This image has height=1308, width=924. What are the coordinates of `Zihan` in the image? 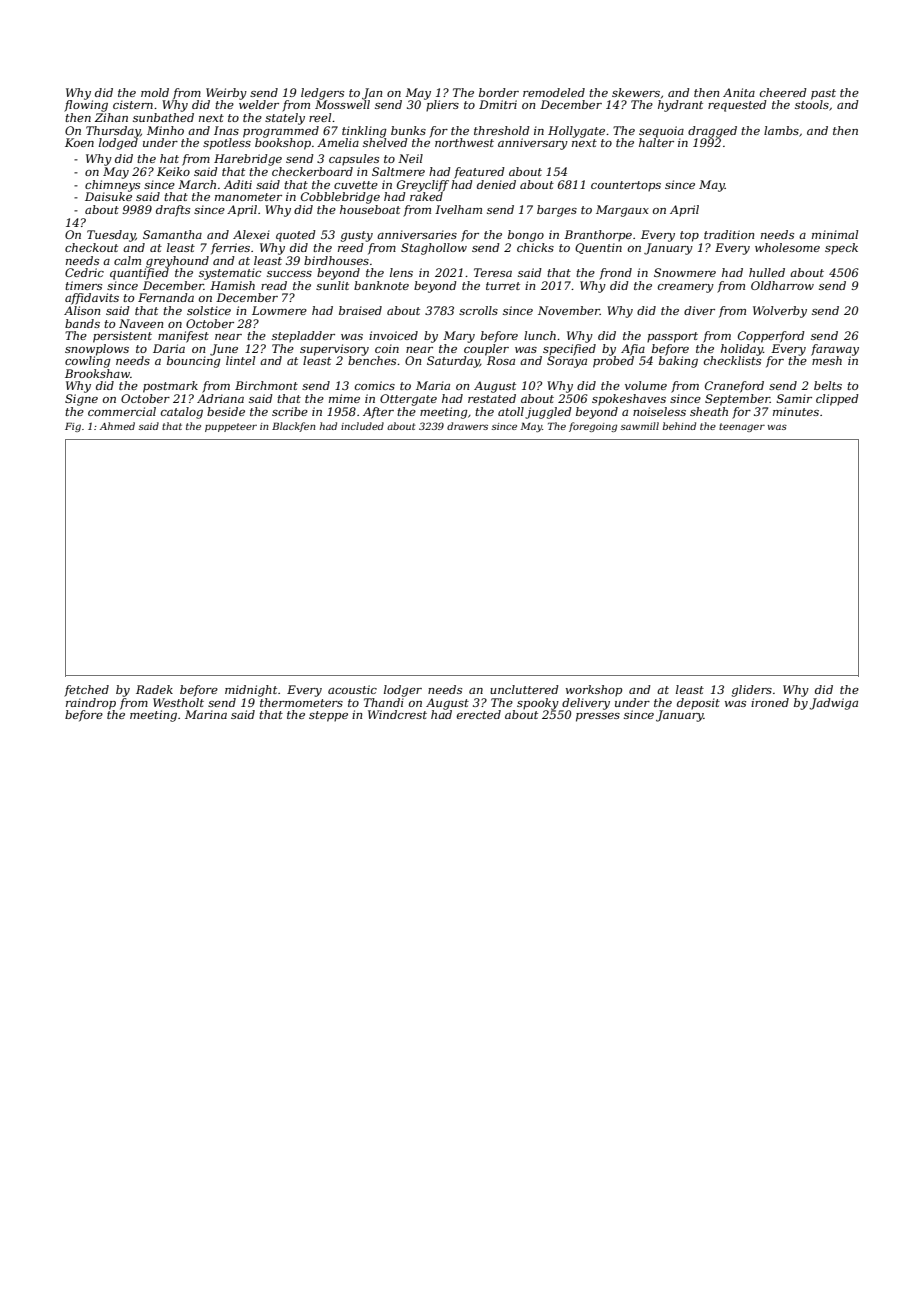 It's located at (111, 117).
